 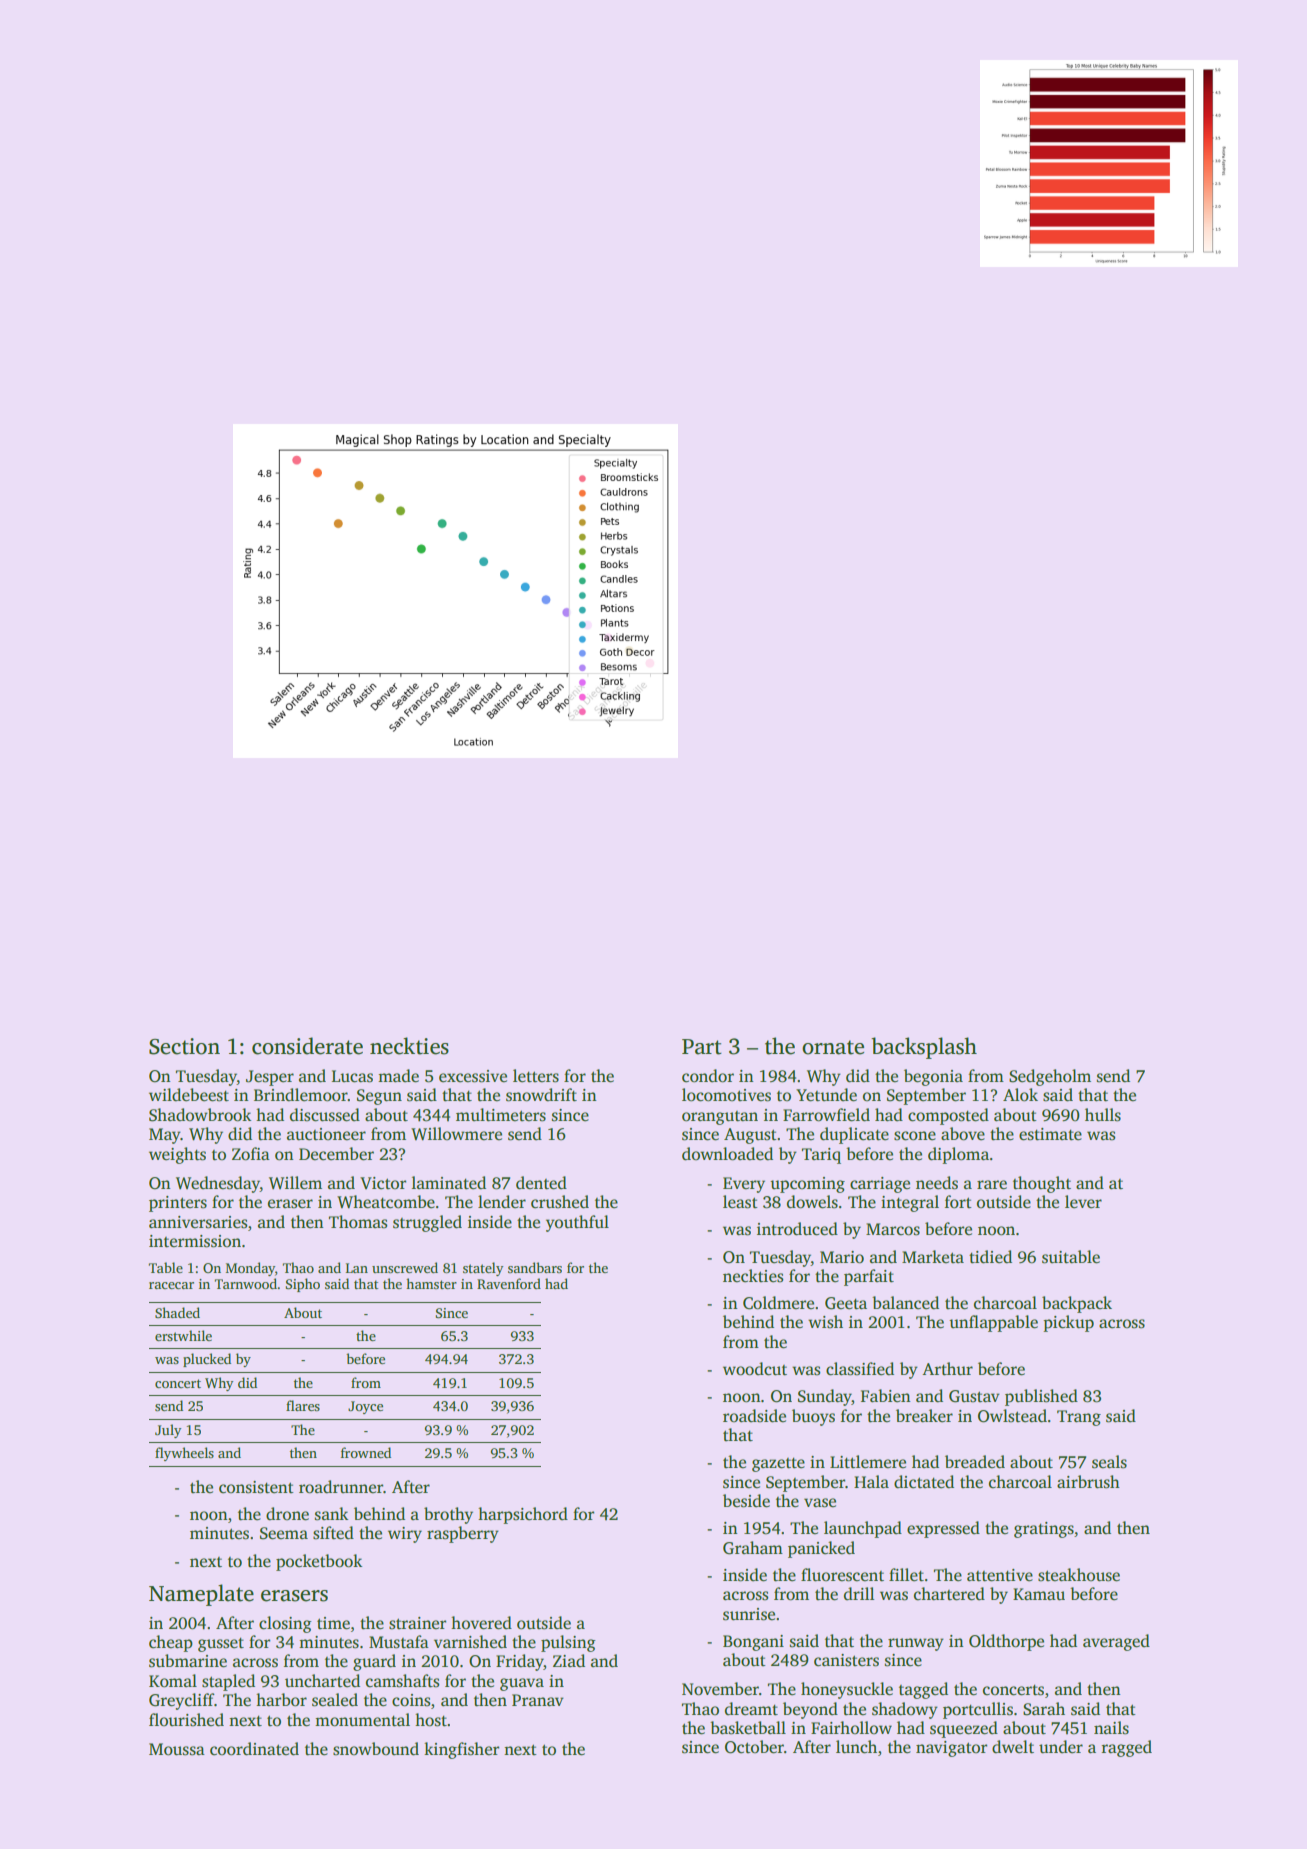 I want to click on pulsing, so click(x=568, y=1643).
